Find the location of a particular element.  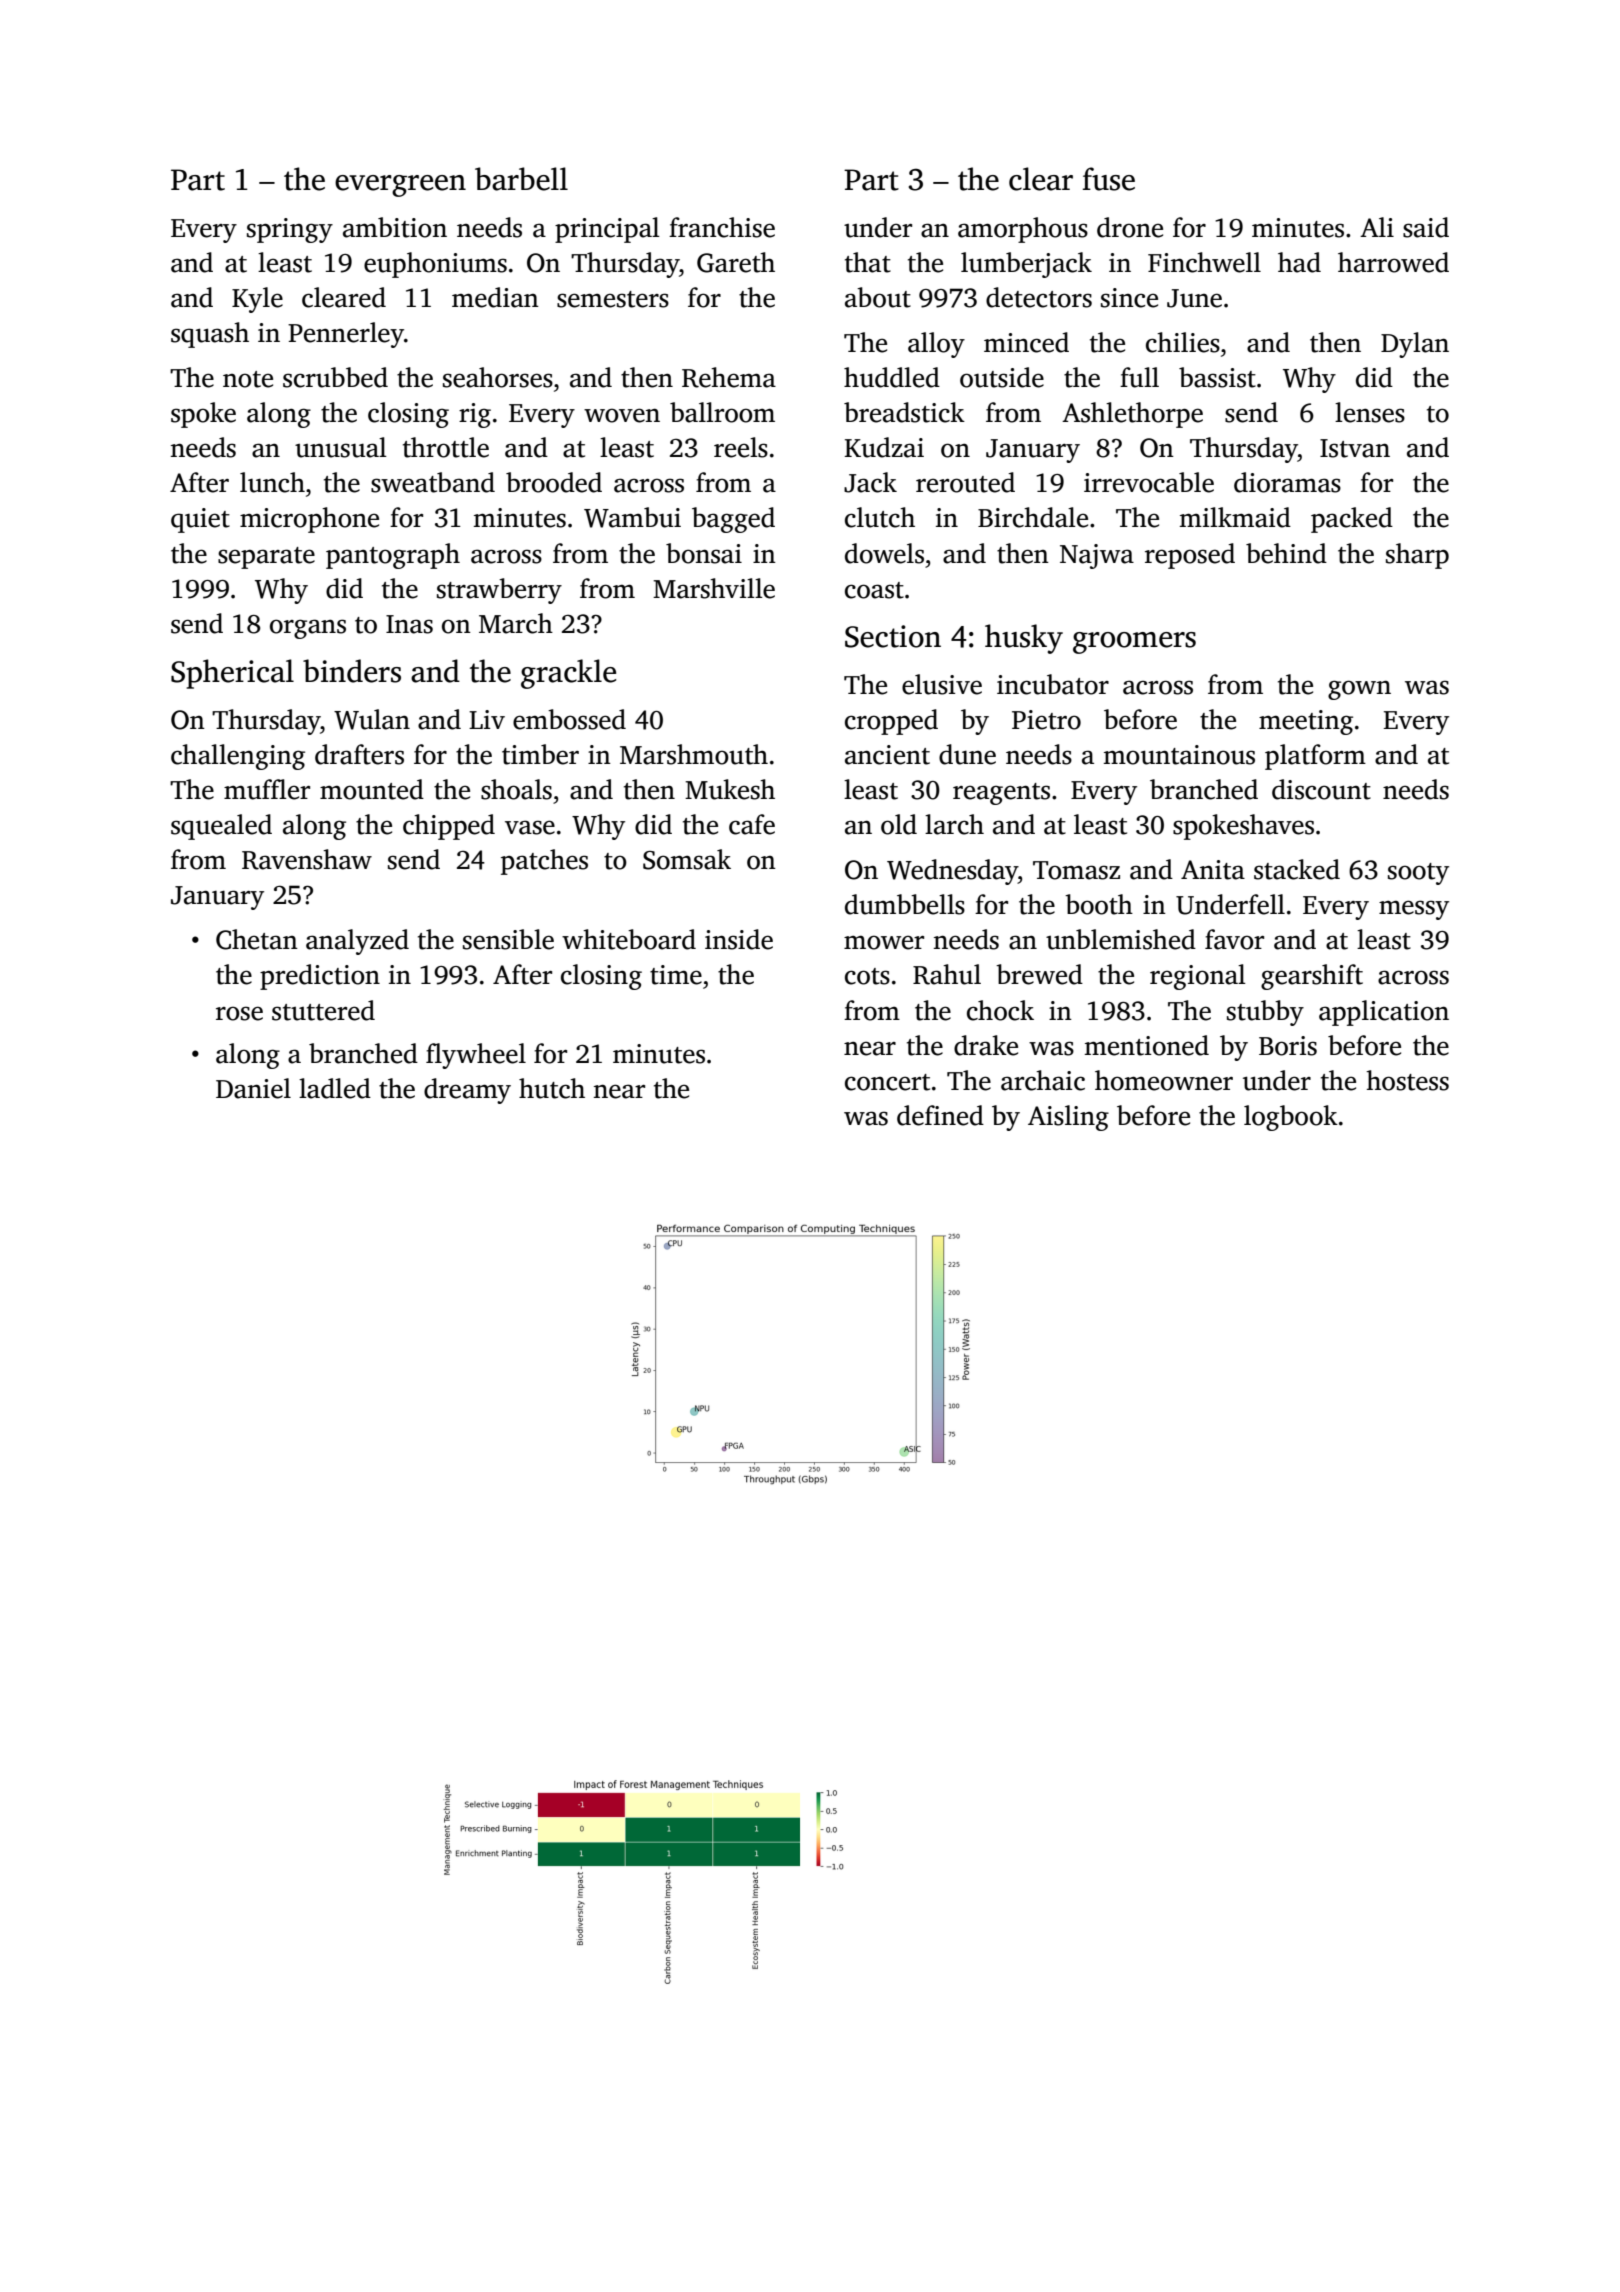

embossed is located at coordinates (569, 719).
